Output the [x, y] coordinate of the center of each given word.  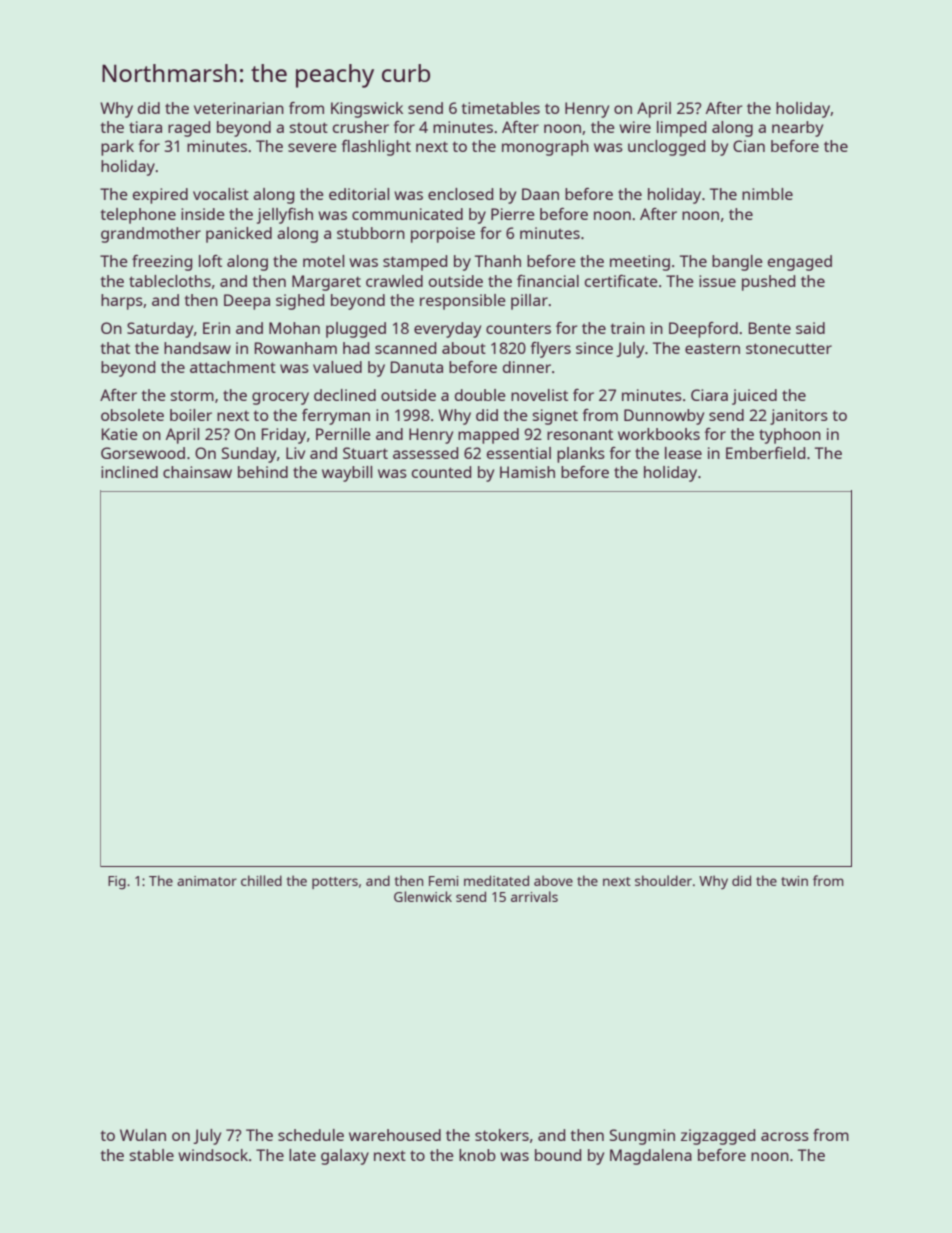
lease [683, 453]
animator [207, 881]
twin [794, 881]
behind [263, 472]
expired [160, 196]
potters [335, 883]
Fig [117, 883]
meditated [496, 880]
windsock [213, 1155]
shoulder [663, 880]
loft [210, 261]
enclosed [460, 194]
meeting [640, 263]
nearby [797, 129]
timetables [501, 108]
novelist [539, 395]
